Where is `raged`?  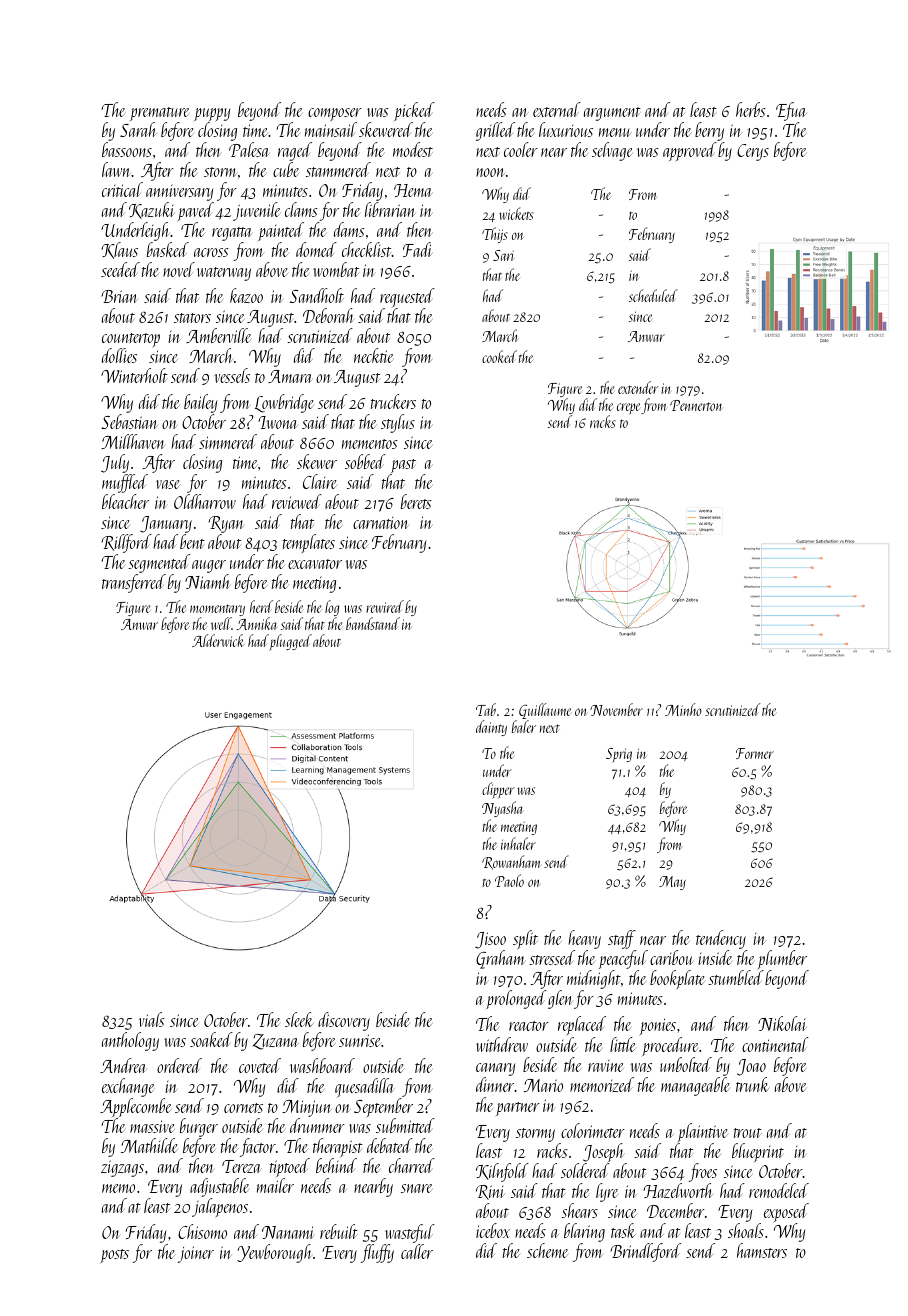 raged is located at coordinates (295, 151).
